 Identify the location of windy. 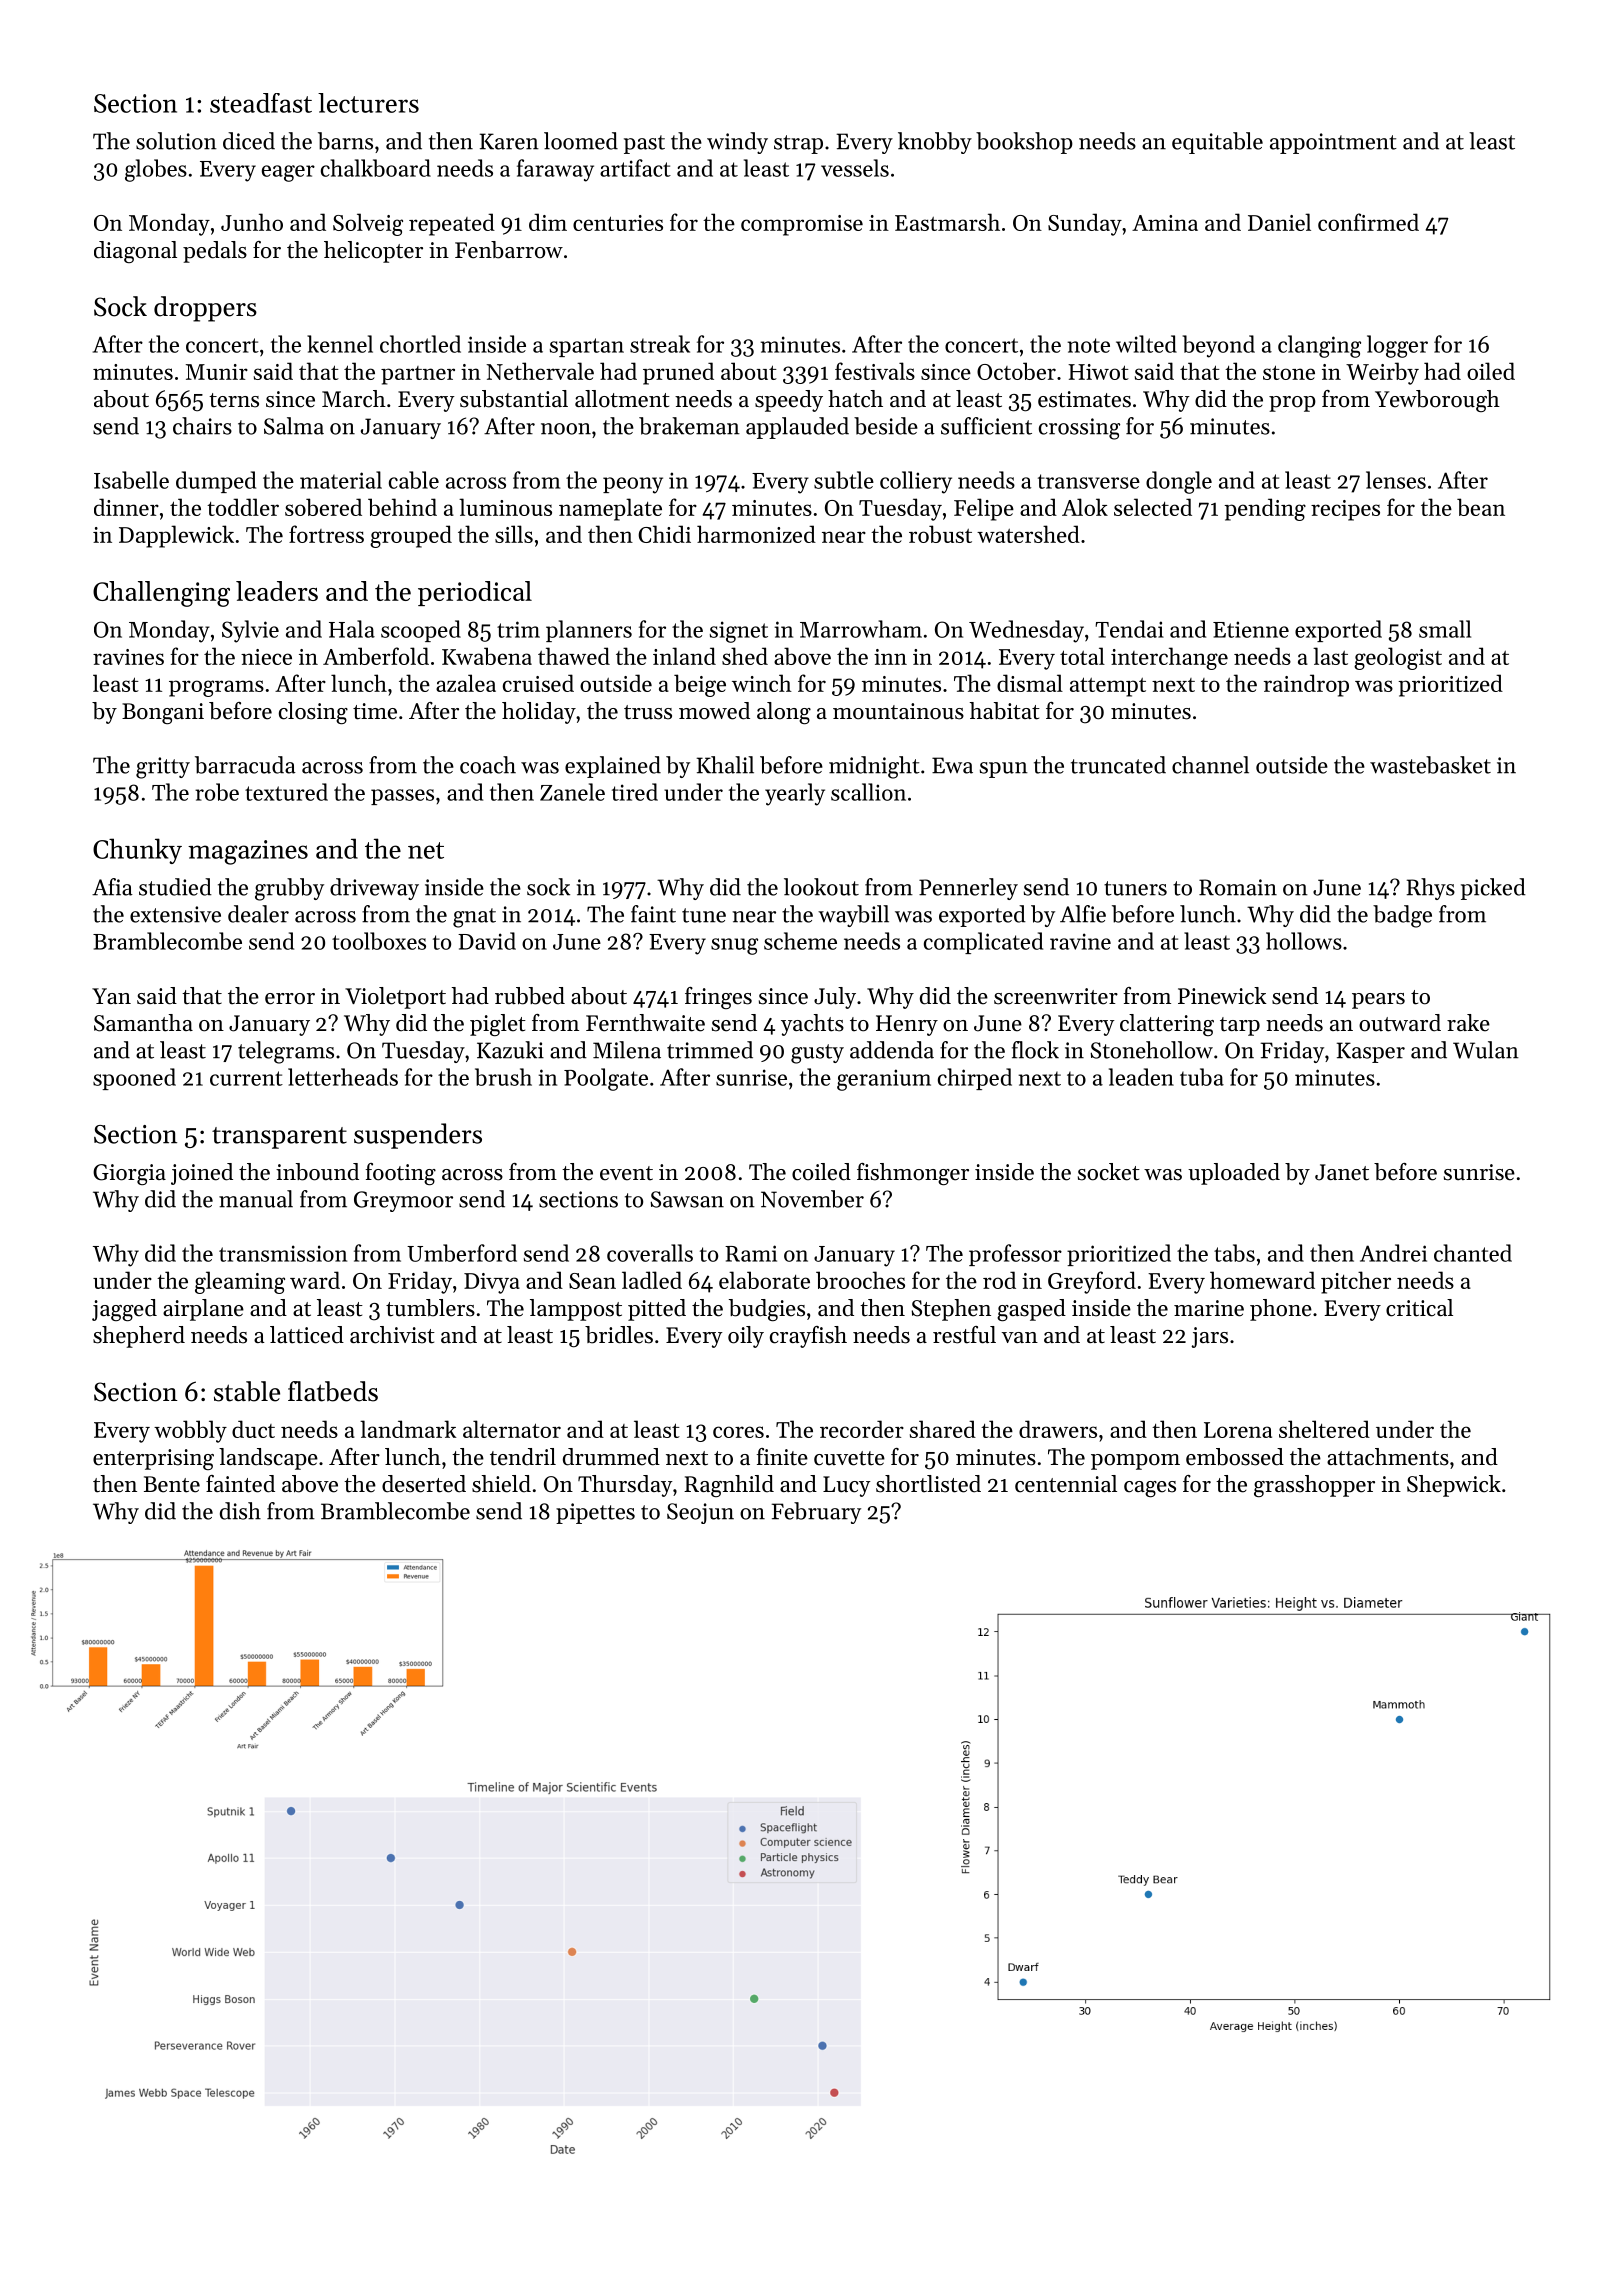
(737, 143).
